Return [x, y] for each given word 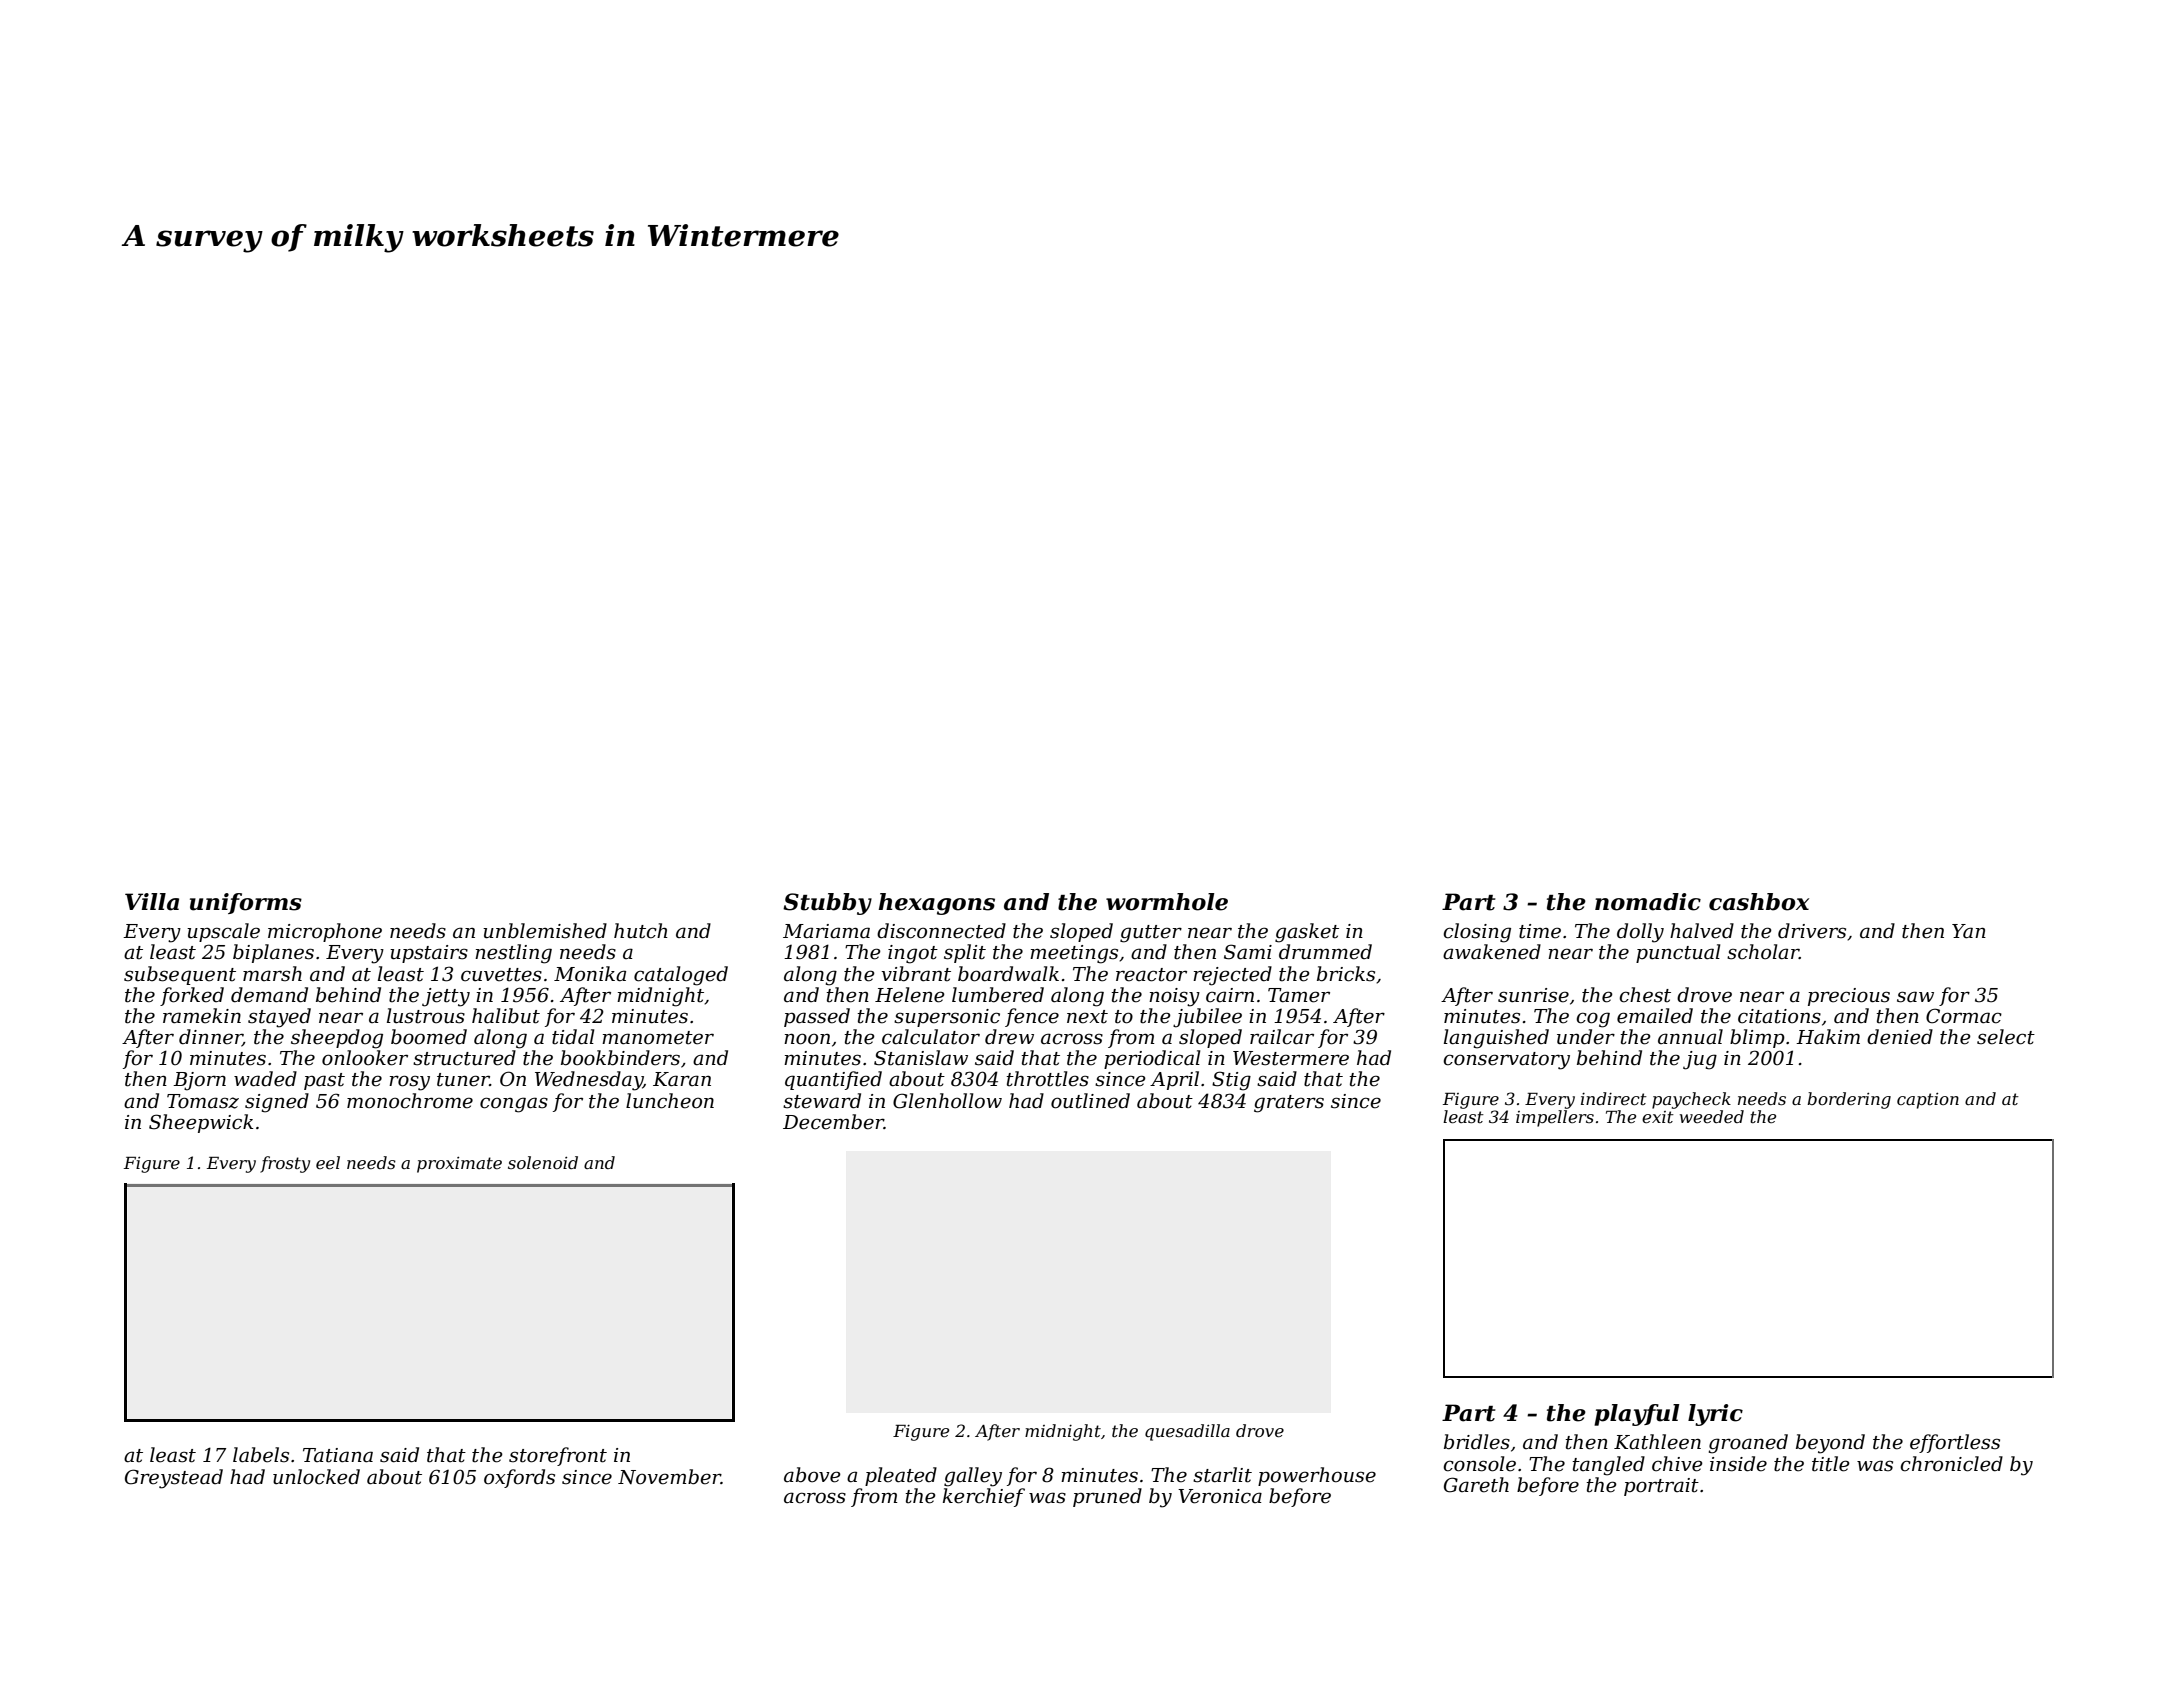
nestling [513, 954]
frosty [285, 1164]
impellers [1555, 1118]
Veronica [1220, 1496]
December [833, 1122]
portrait [1661, 1487]
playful [1637, 1415]
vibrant [916, 974]
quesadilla [1187, 1432]
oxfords [519, 1478]
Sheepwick [201, 1123]
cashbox [1759, 902]
